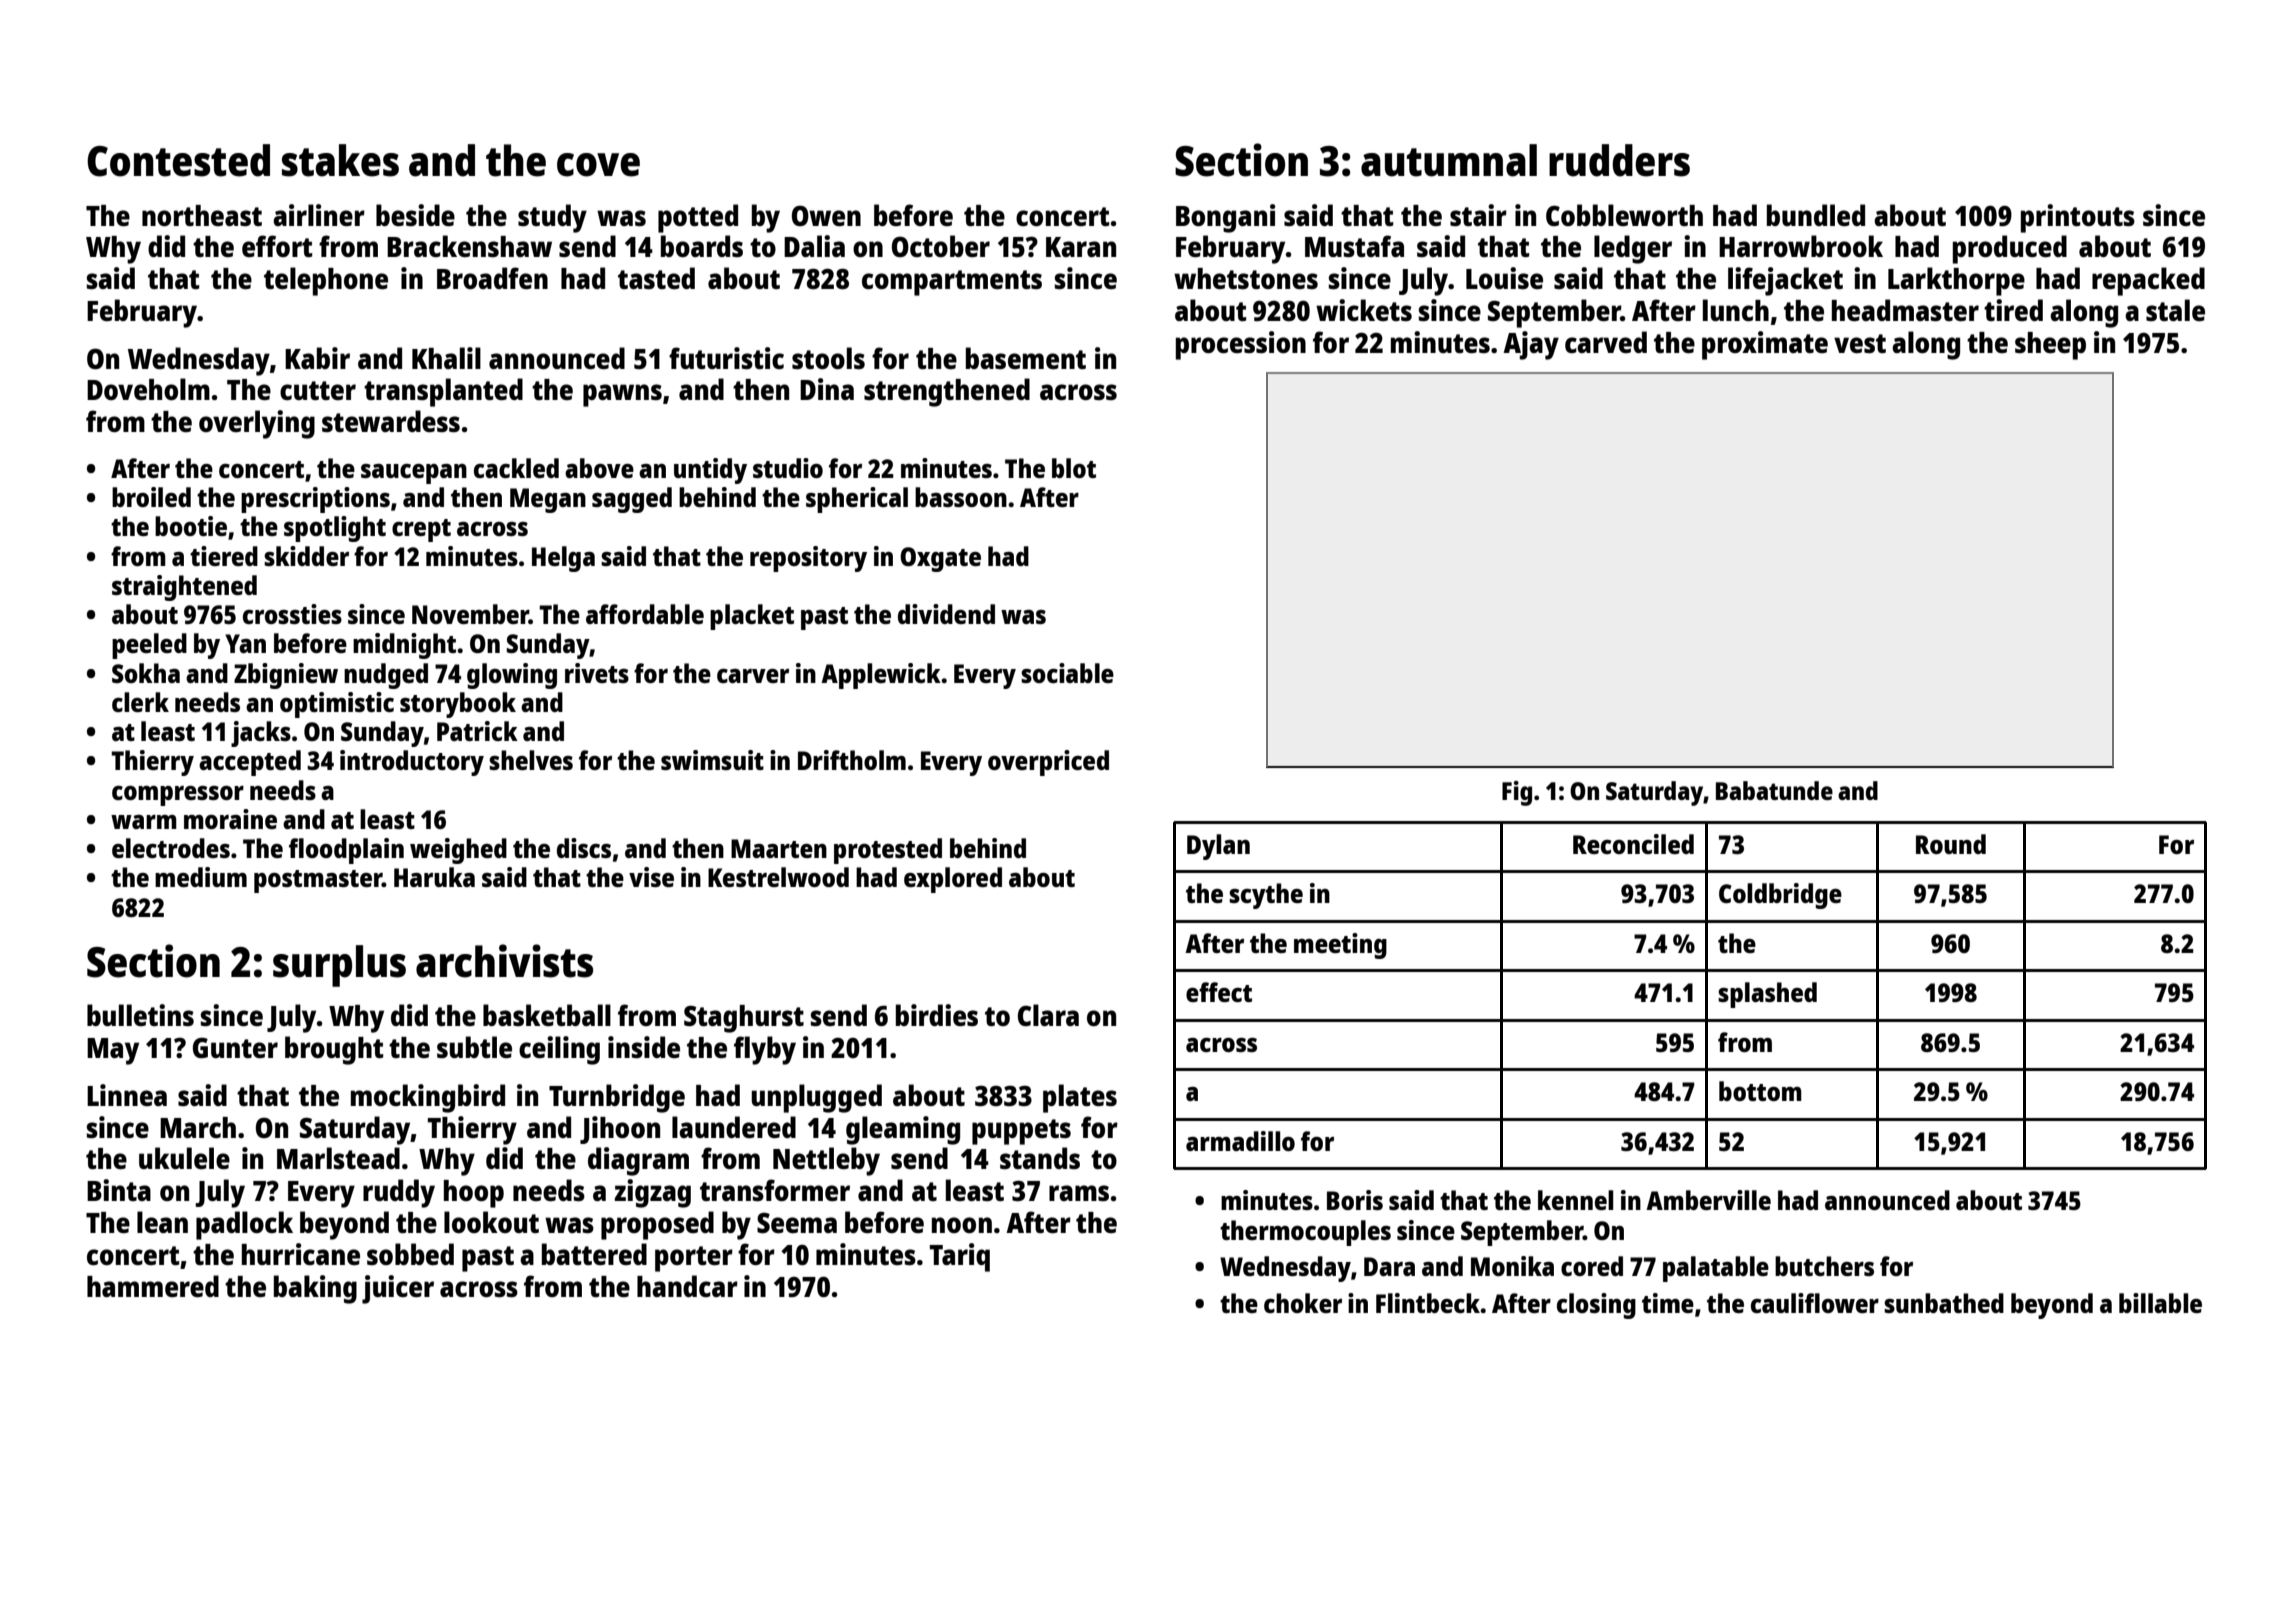  I want to click on unplugged, so click(816, 1098).
